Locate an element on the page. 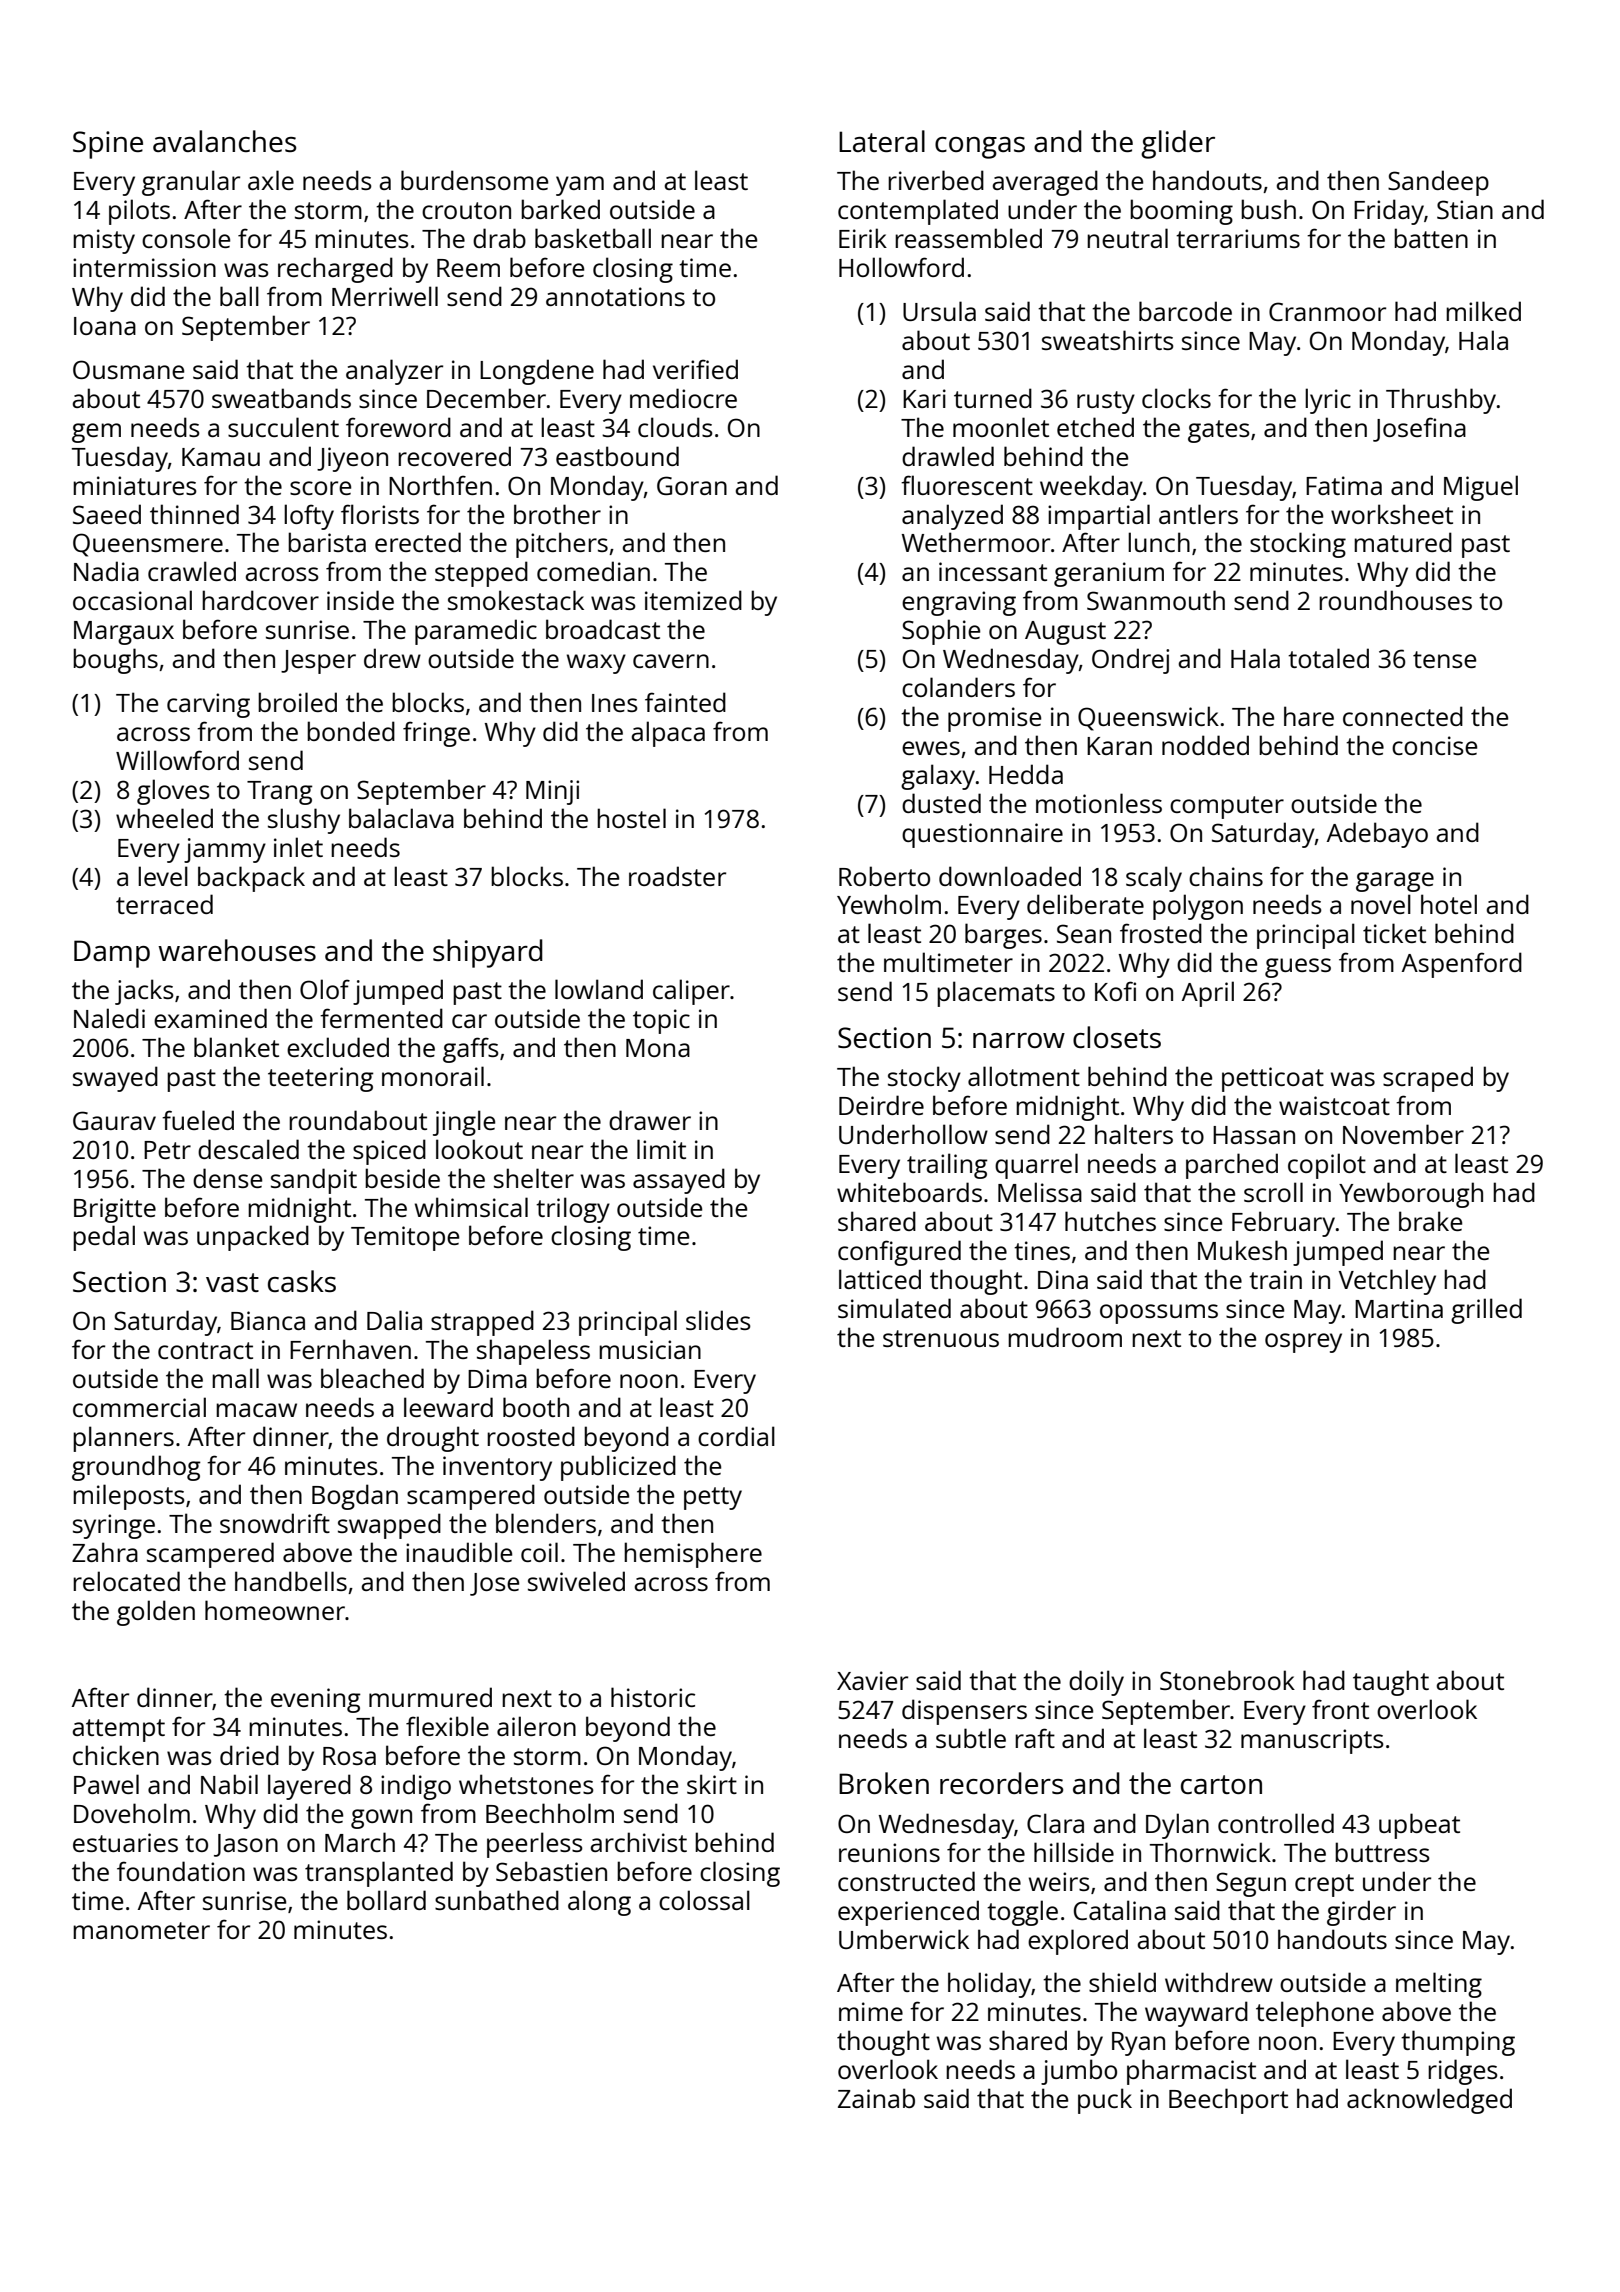  Sandeep is located at coordinates (1438, 183).
